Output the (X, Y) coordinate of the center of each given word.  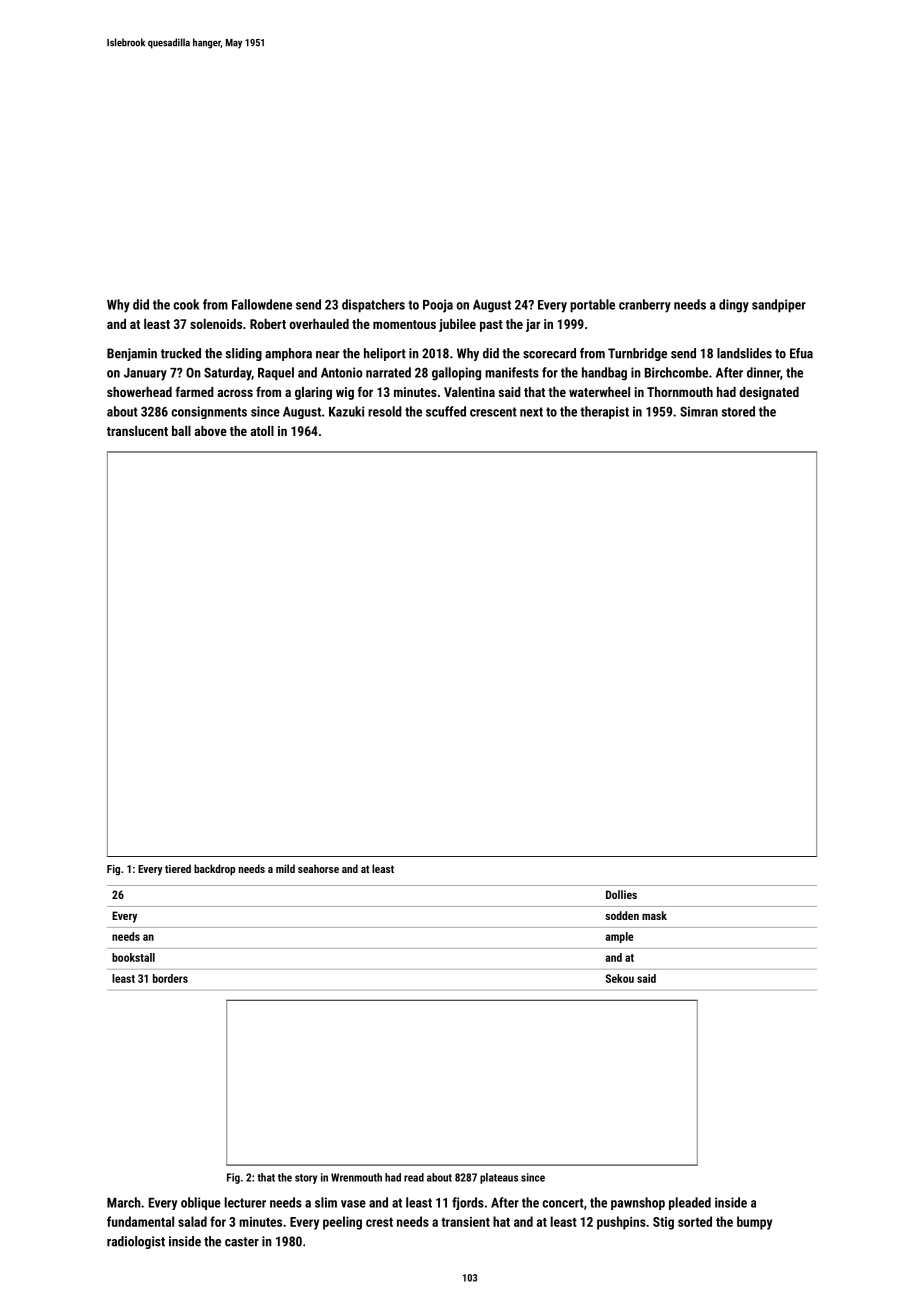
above (211, 431)
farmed (194, 391)
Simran (699, 411)
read (414, 1177)
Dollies (621, 894)
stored (738, 411)
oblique (201, 1203)
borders (170, 978)
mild (285, 868)
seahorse (318, 868)
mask (654, 915)
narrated (388, 372)
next (531, 412)
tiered (178, 868)
